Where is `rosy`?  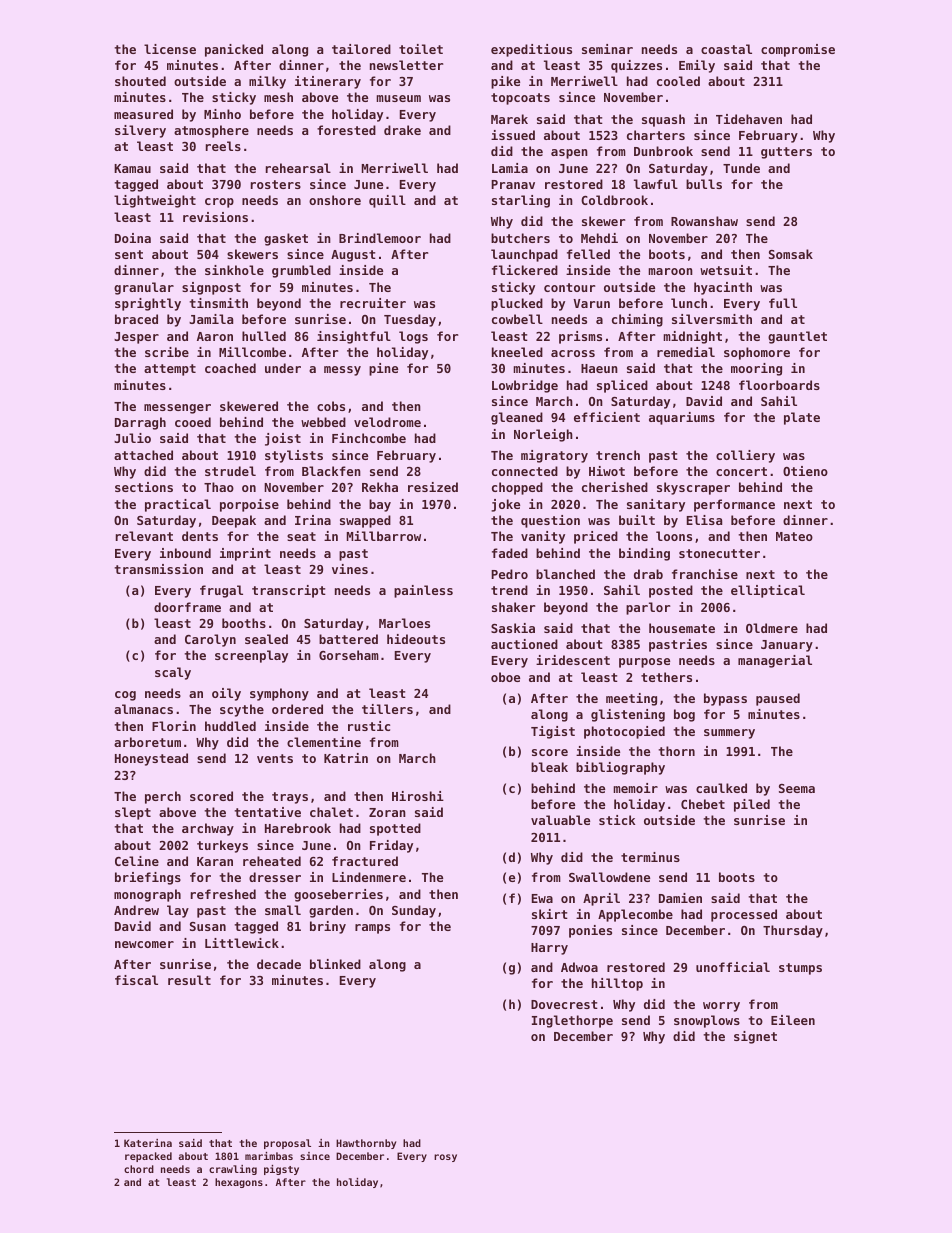 rosy is located at coordinates (445, 1158).
